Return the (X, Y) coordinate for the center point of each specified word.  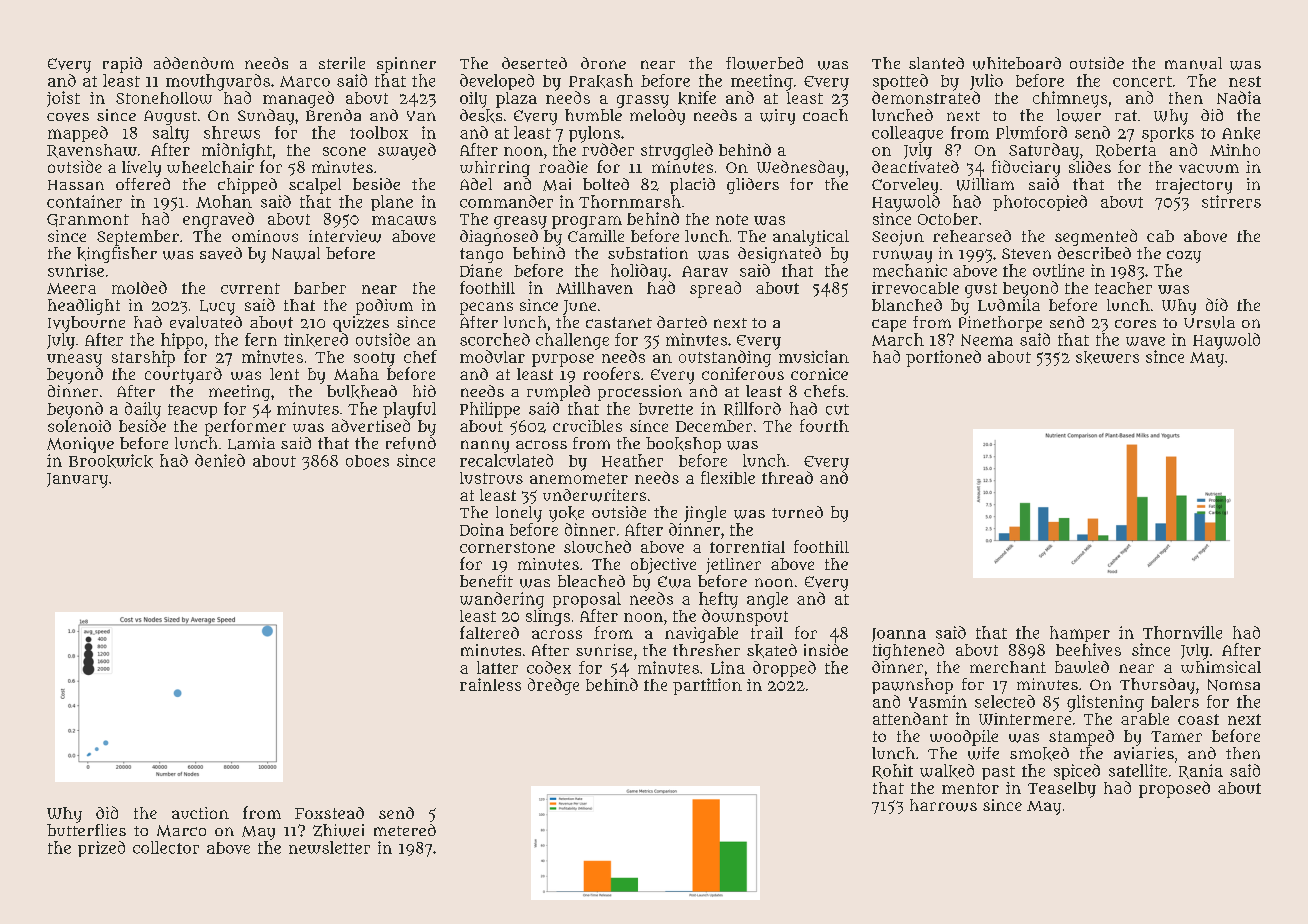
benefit (486, 581)
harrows (943, 805)
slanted (936, 63)
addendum (194, 63)
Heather (632, 460)
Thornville (1182, 632)
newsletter (329, 847)
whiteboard (1017, 63)
